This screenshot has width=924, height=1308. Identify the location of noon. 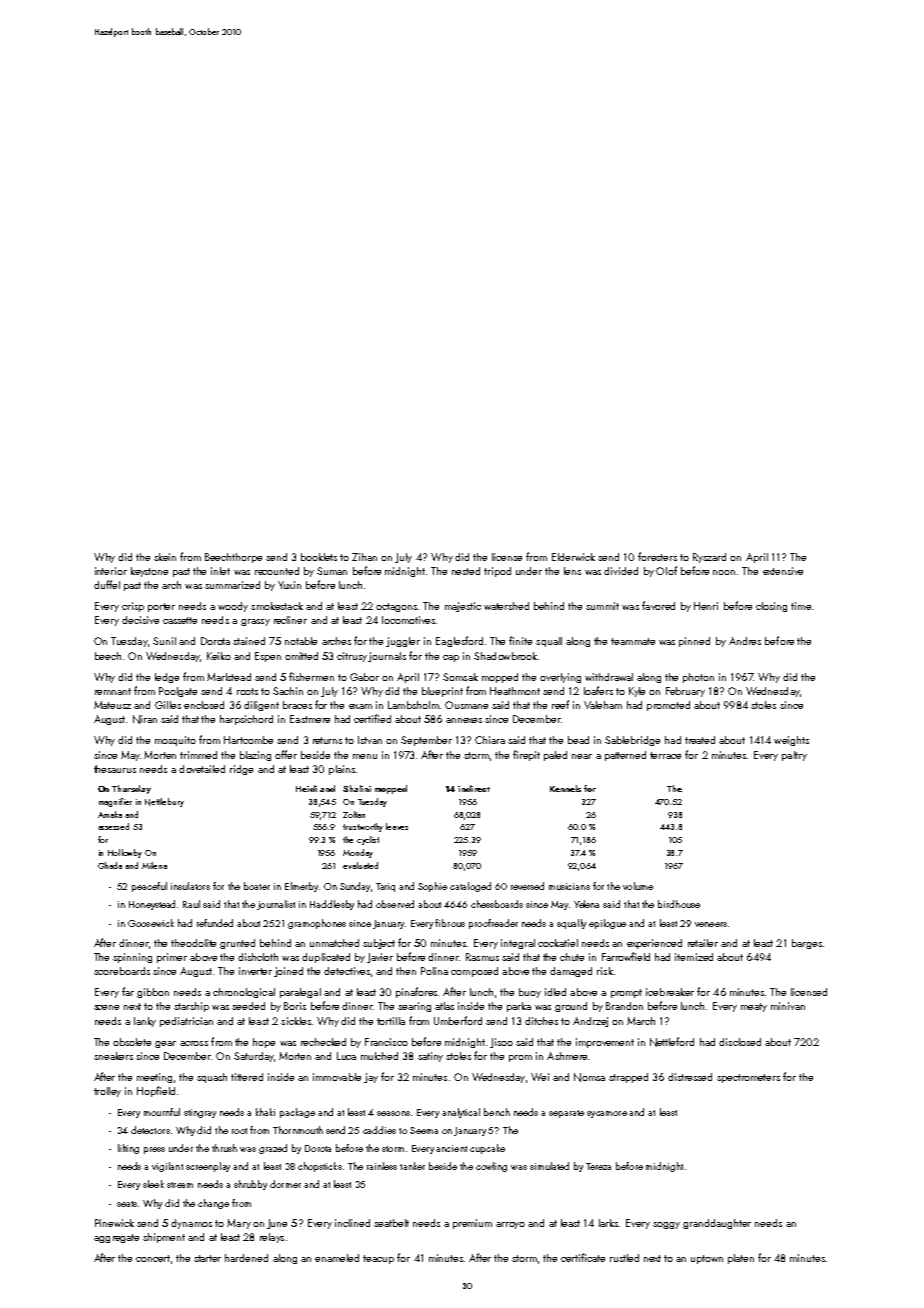
(724, 572).
